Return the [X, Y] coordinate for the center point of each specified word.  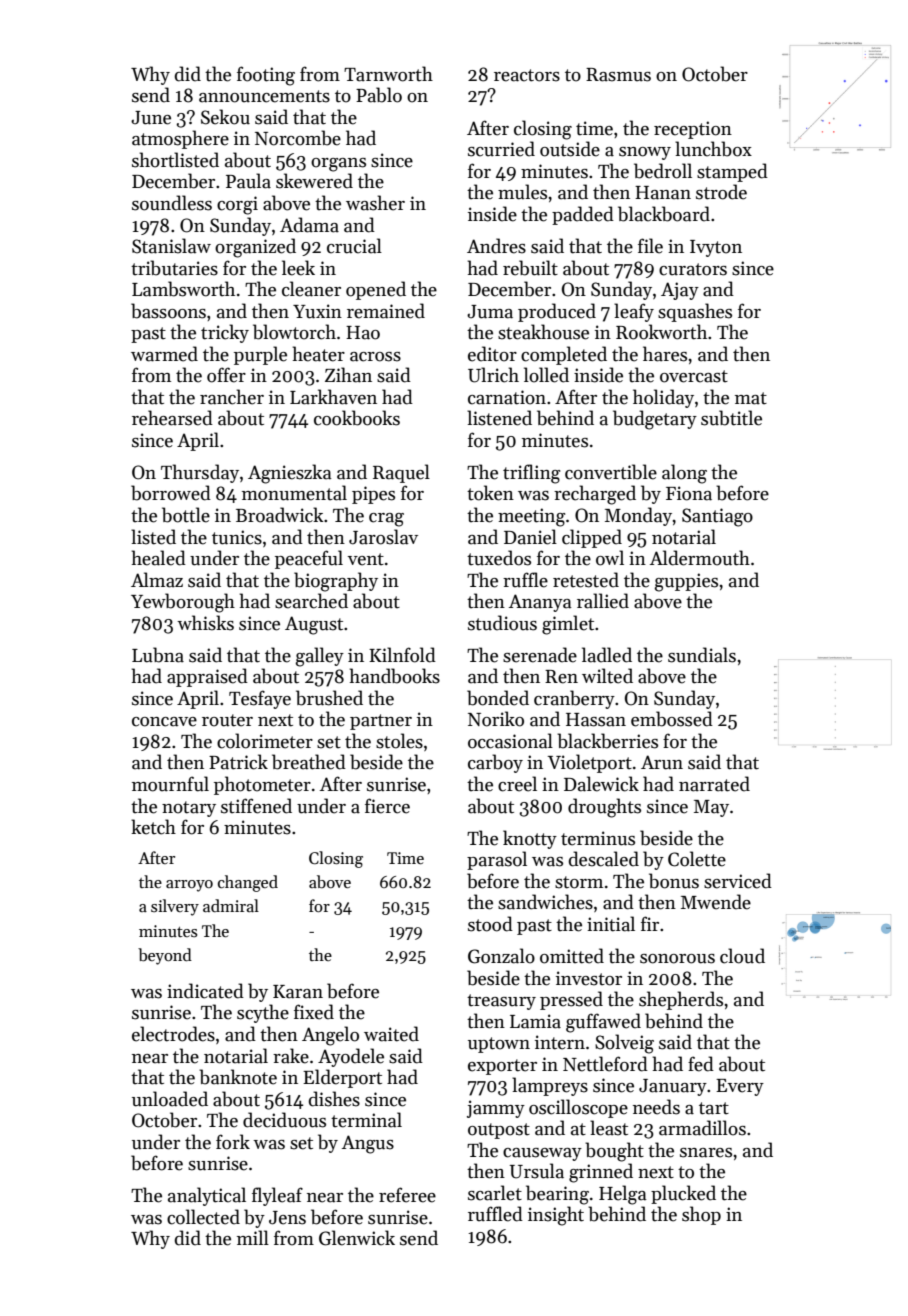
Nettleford [605, 1064]
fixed [314, 1012]
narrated [714, 784]
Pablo [379, 95]
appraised [207, 677]
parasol [497, 860]
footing [266, 76]
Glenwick [357, 1238]
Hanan [663, 193]
